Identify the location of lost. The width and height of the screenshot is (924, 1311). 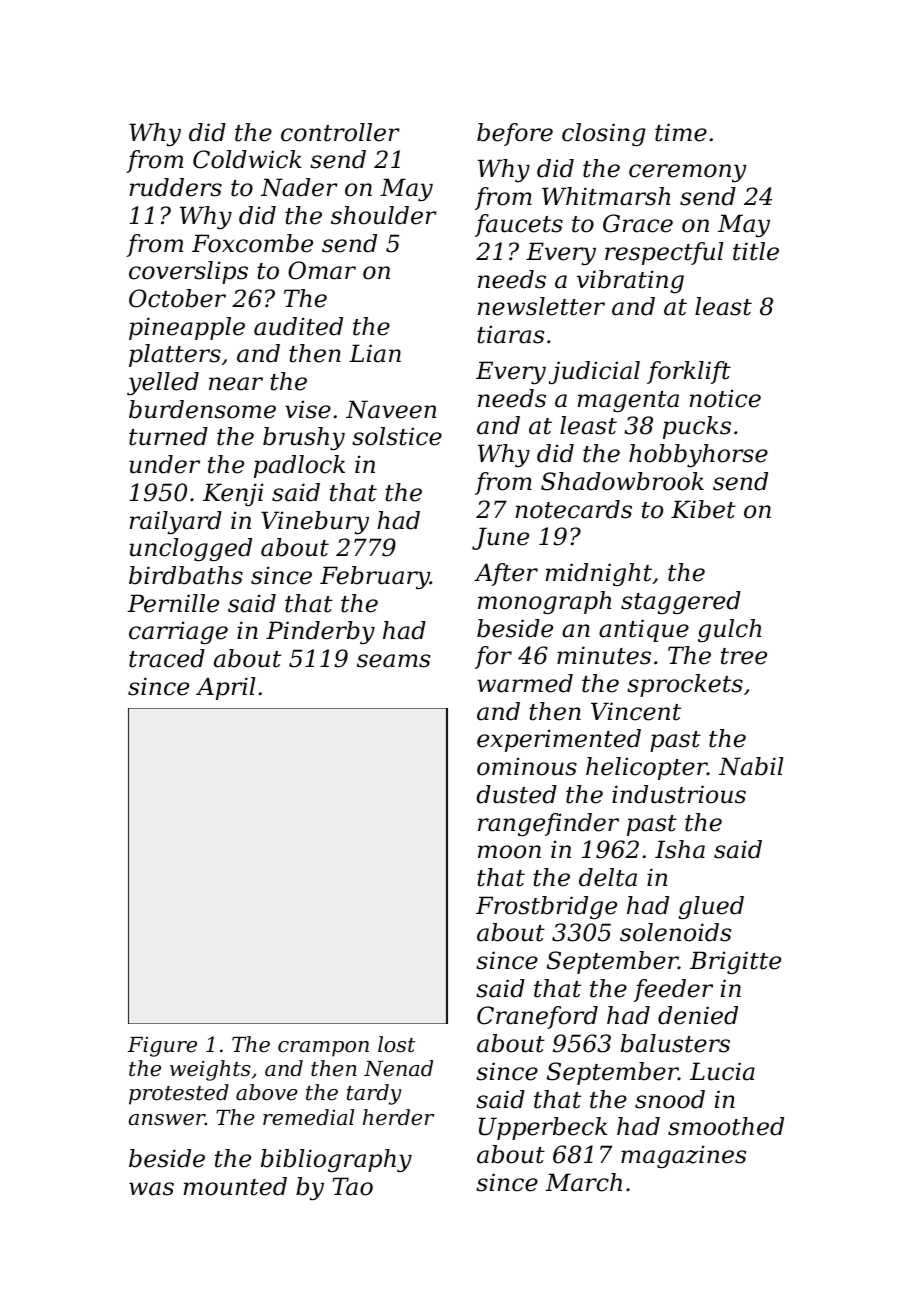
(397, 1044).
